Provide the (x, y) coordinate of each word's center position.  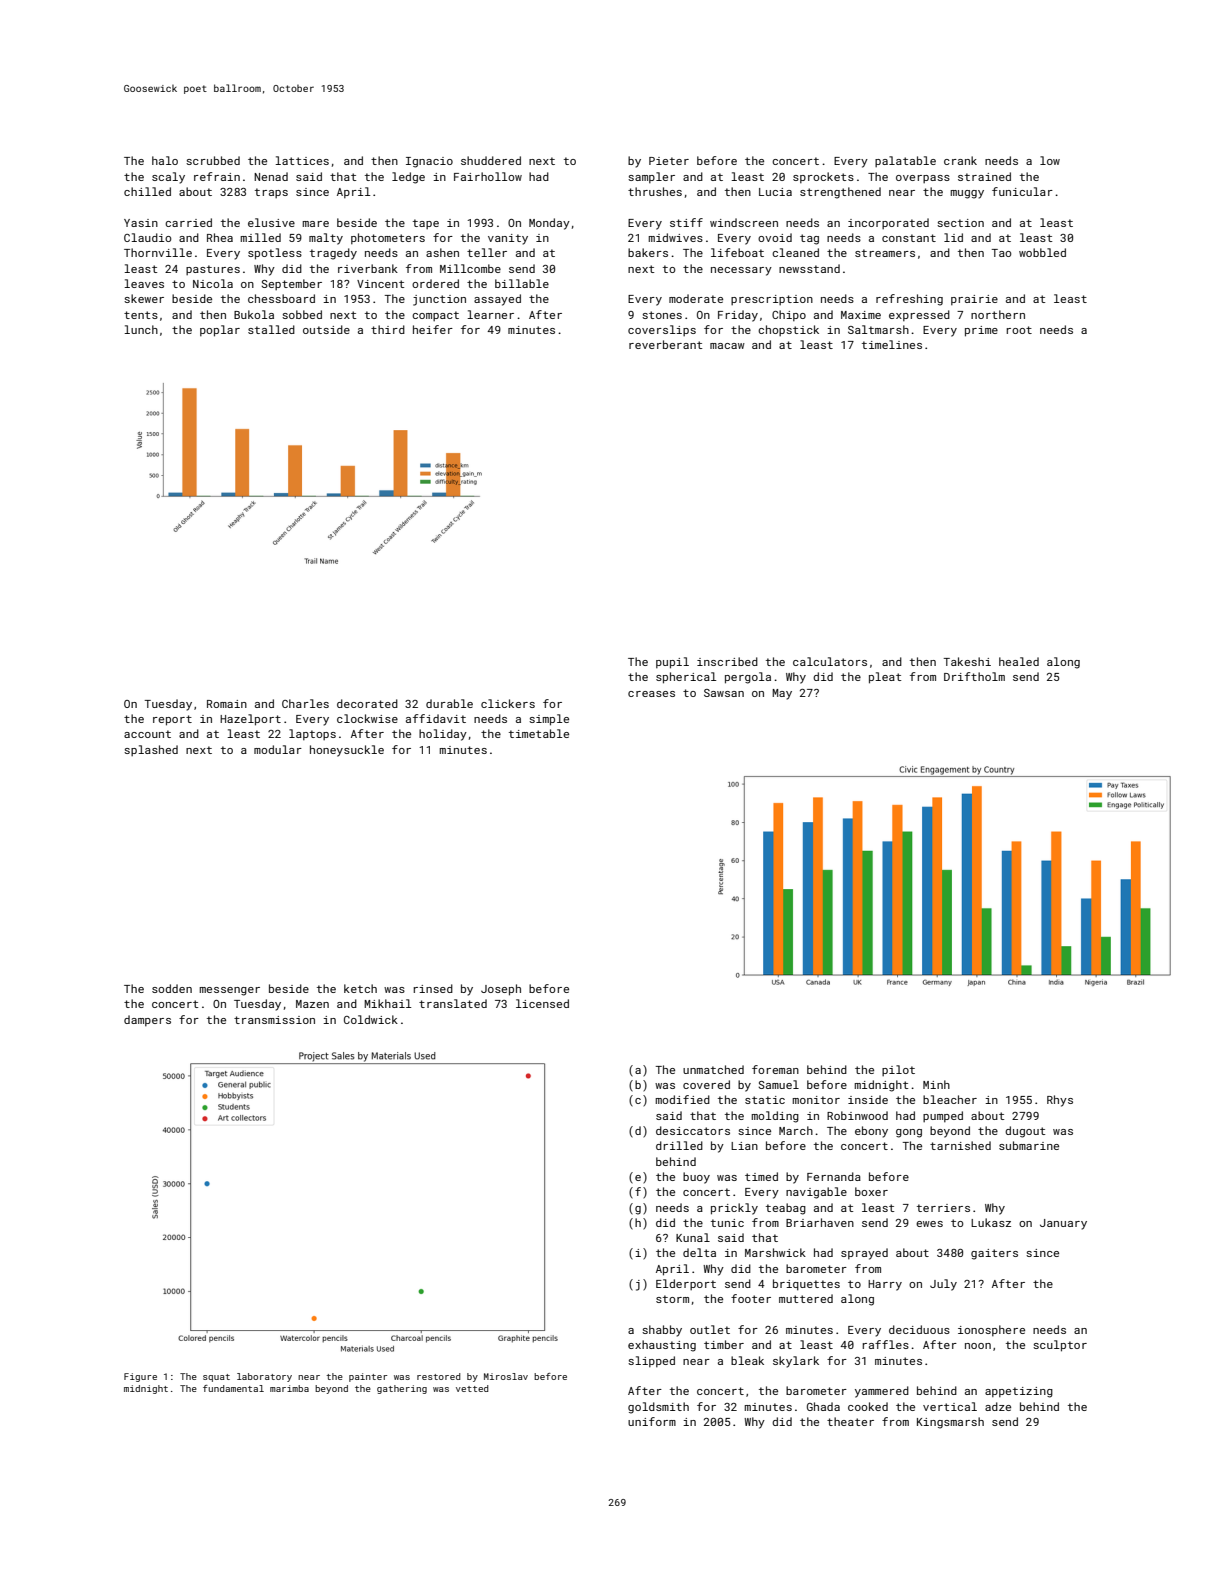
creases (651, 694)
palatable (905, 161)
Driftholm (974, 676)
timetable (539, 733)
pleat (885, 678)
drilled (679, 1145)
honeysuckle (347, 751)
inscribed (727, 661)
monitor (816, 1100)
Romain (227, 704)
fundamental (233, 1388)
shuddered (491, 160)
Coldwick (371, 1019)
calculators (830, 661)
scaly (168, 178)
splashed (151, 750)
